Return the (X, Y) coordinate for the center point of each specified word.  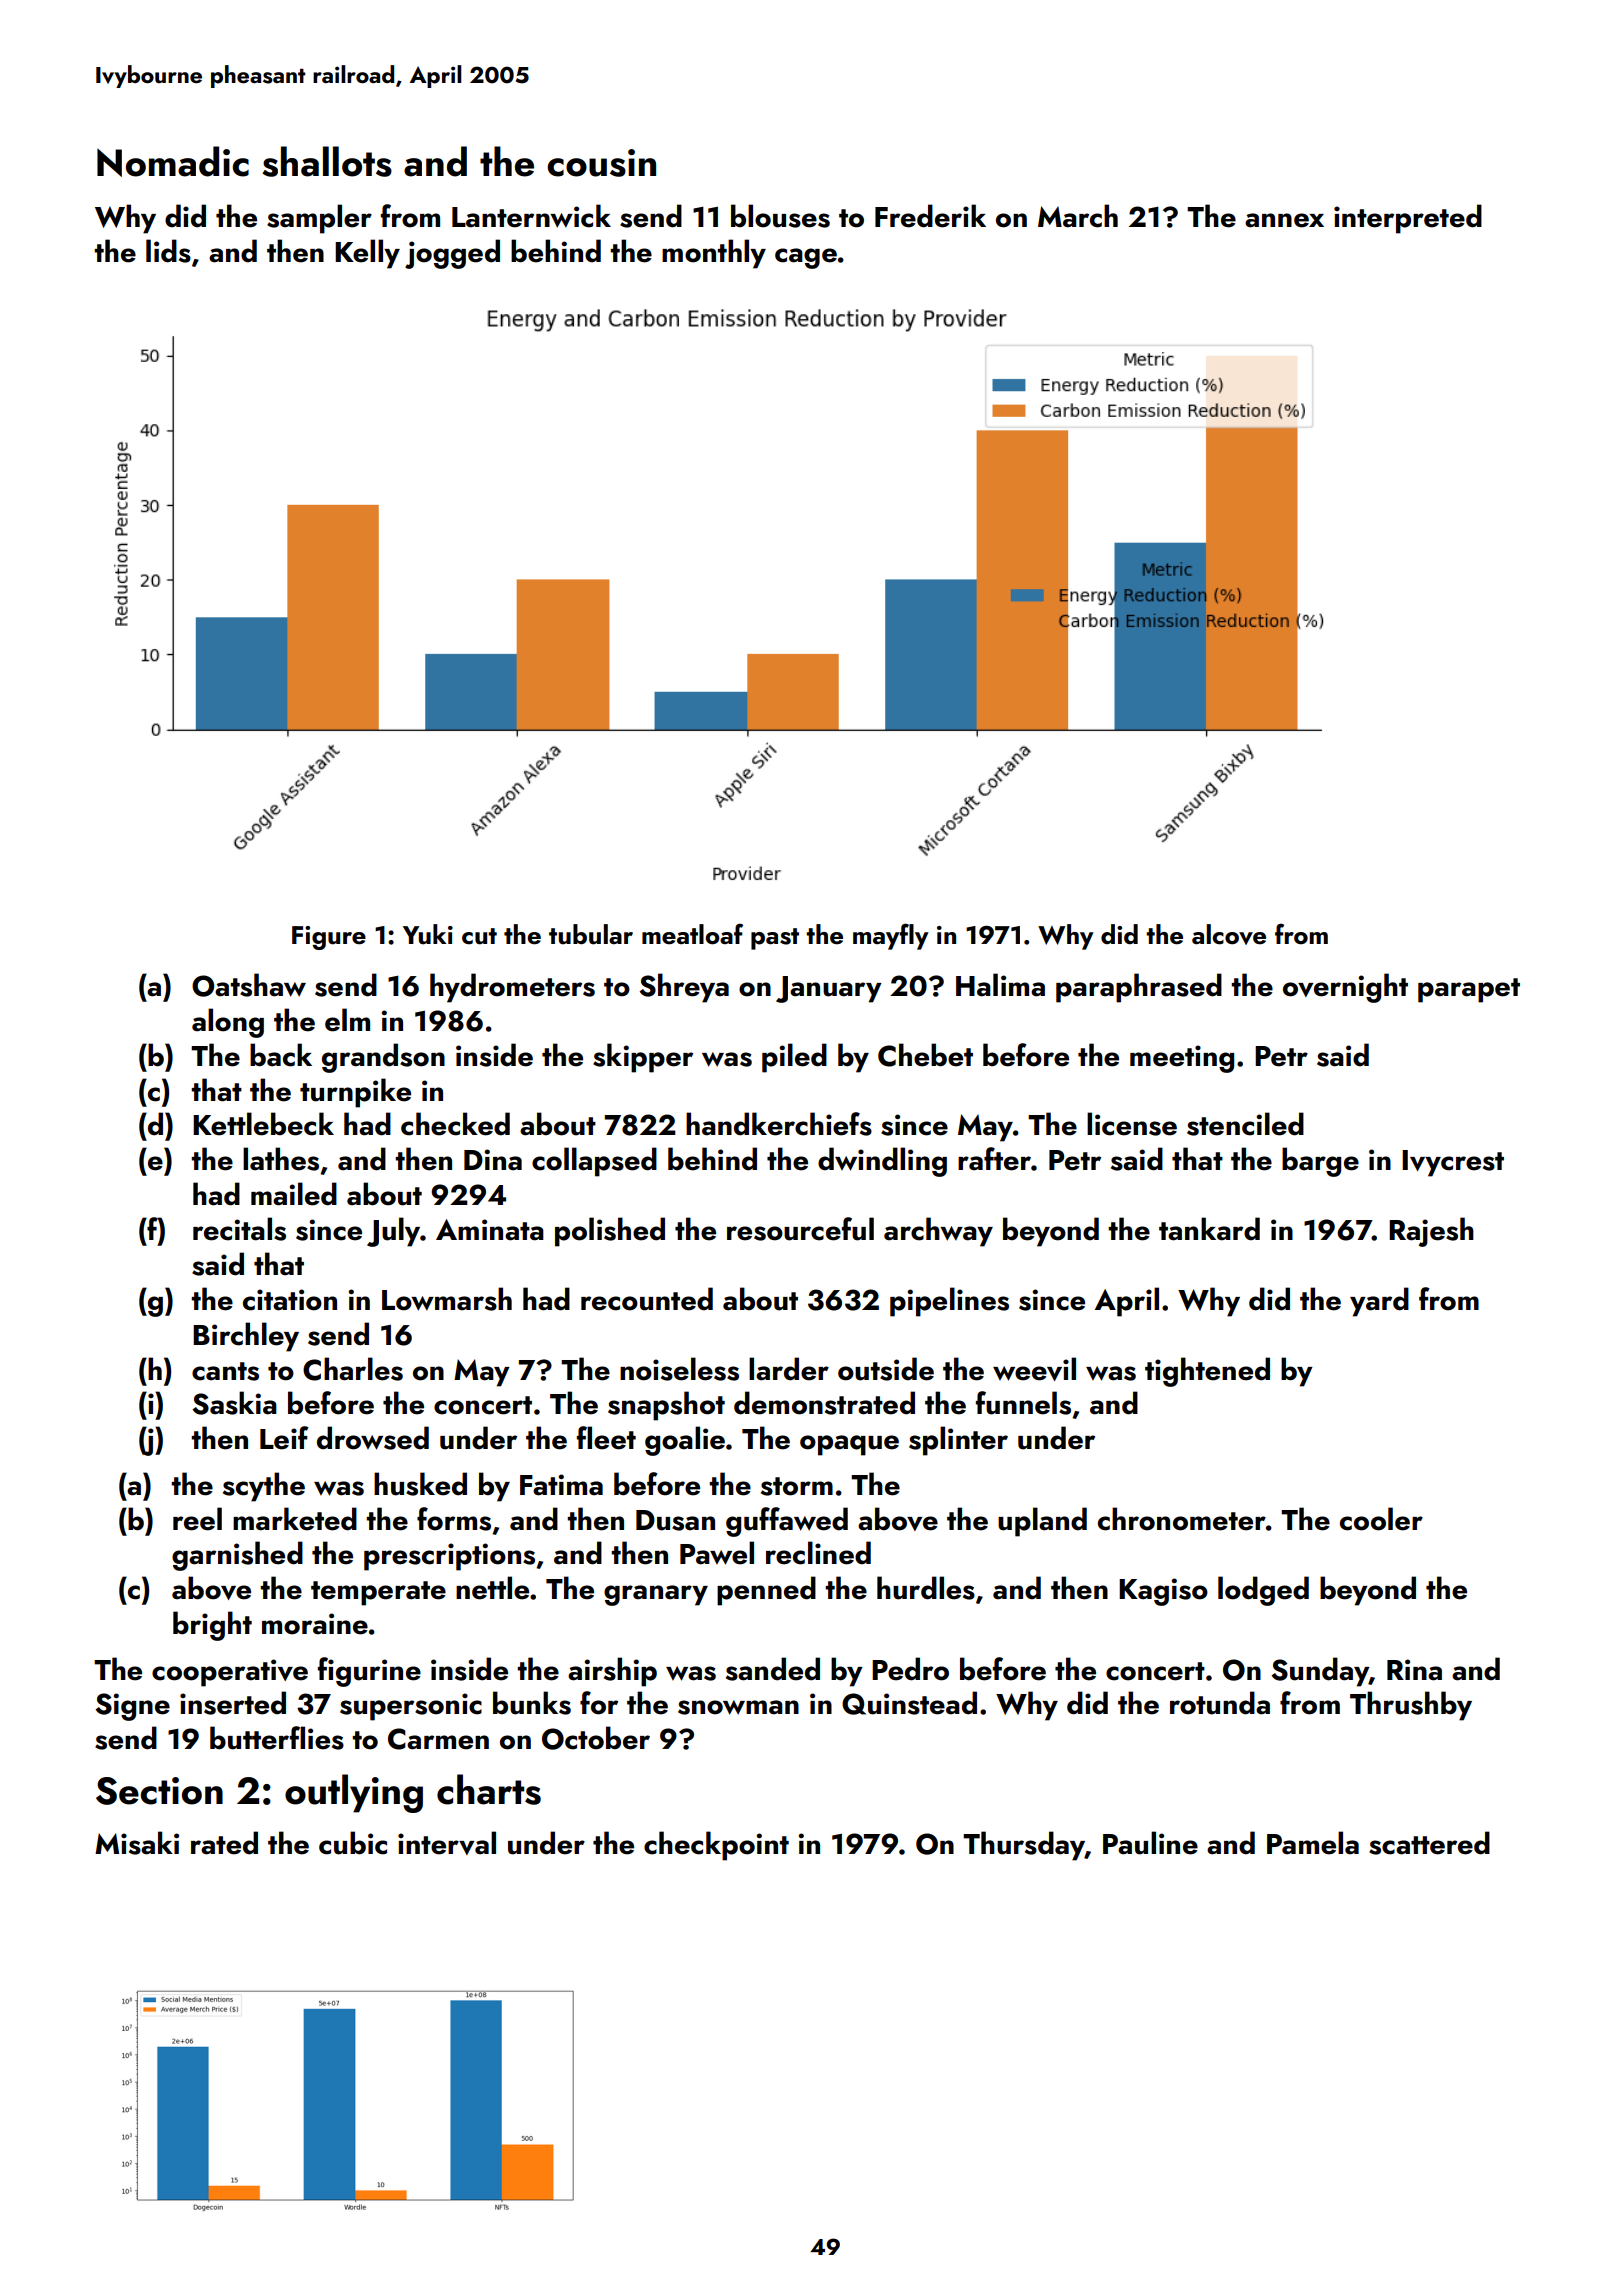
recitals (239, 1229)
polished (610, 1232)
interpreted (1408, 219)
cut (479, 936)
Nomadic (173, 161)
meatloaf (692, 934)
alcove (1229, 934)
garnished (237, 1556)
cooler (1381, 1519)
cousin (601, 163)
